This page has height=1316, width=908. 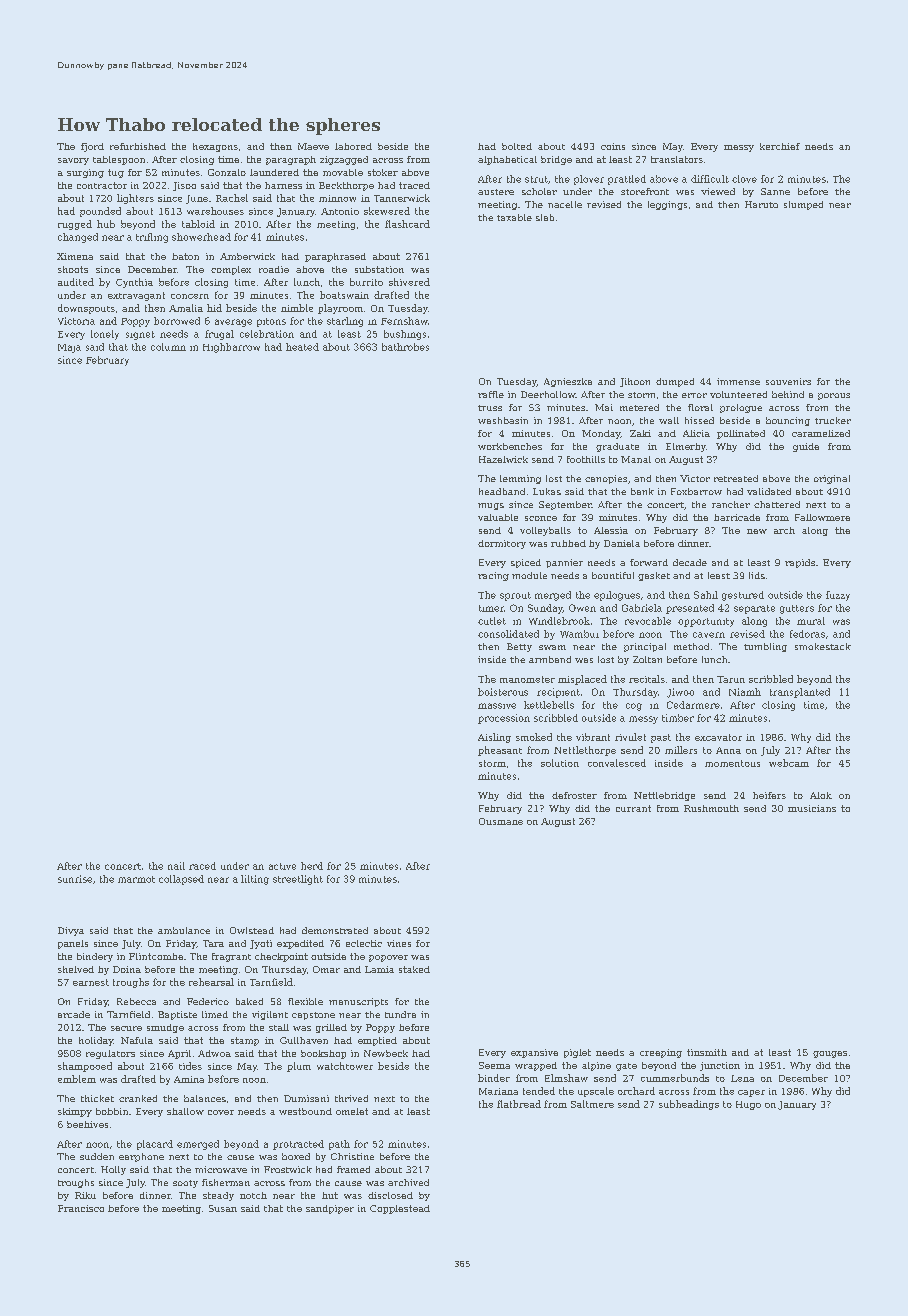 I want to click on showerhead, so click(x=201, y=237).
